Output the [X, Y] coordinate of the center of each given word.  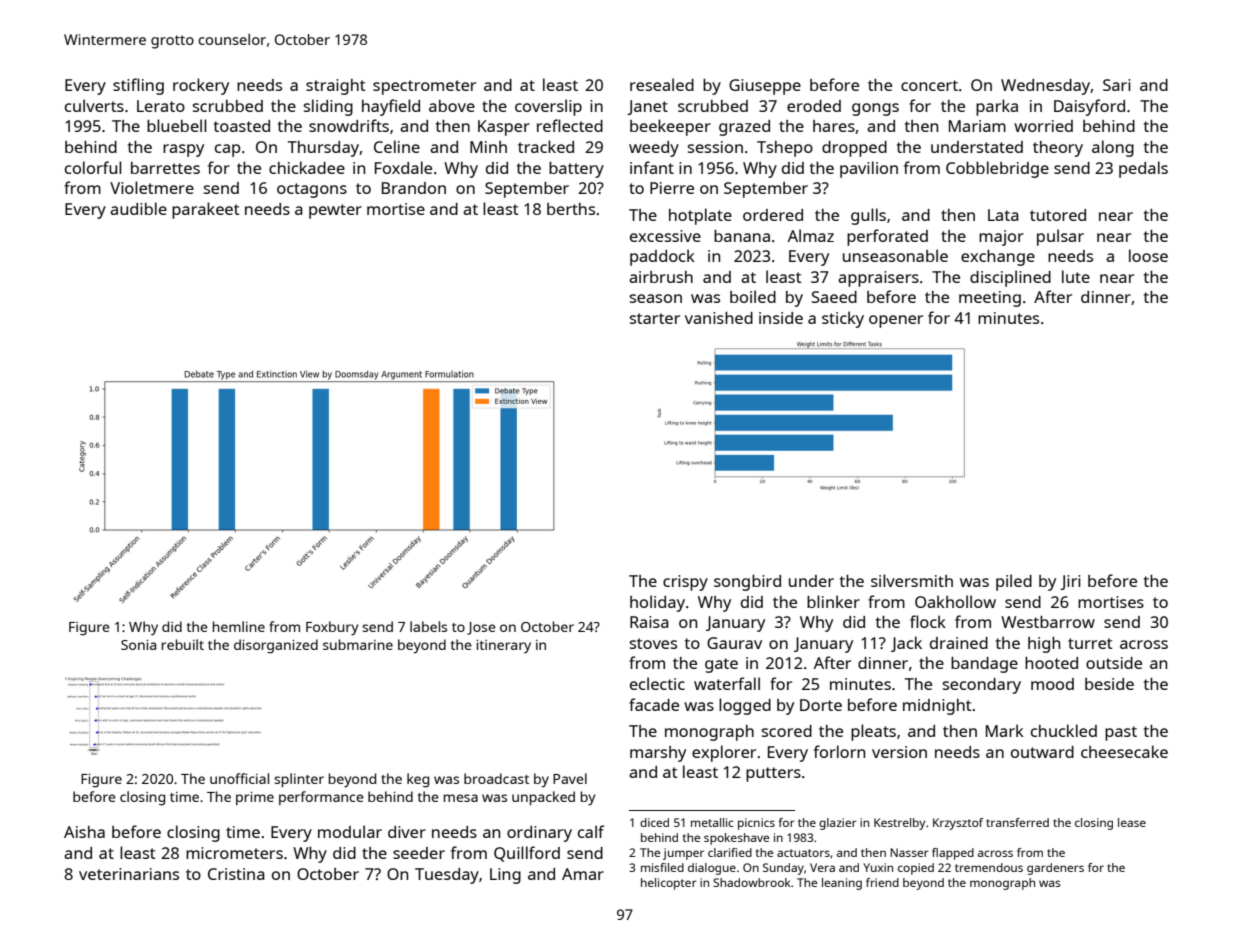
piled [1014, 582]
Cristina [236, 874]
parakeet [205, 210]
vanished [719, 318]
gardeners [1055, 869]
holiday [657, 603]
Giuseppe [765, 87]
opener [896, 321]
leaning [842, 884]
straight [335, 87]
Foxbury [332, 628]
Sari [1117, 85]
